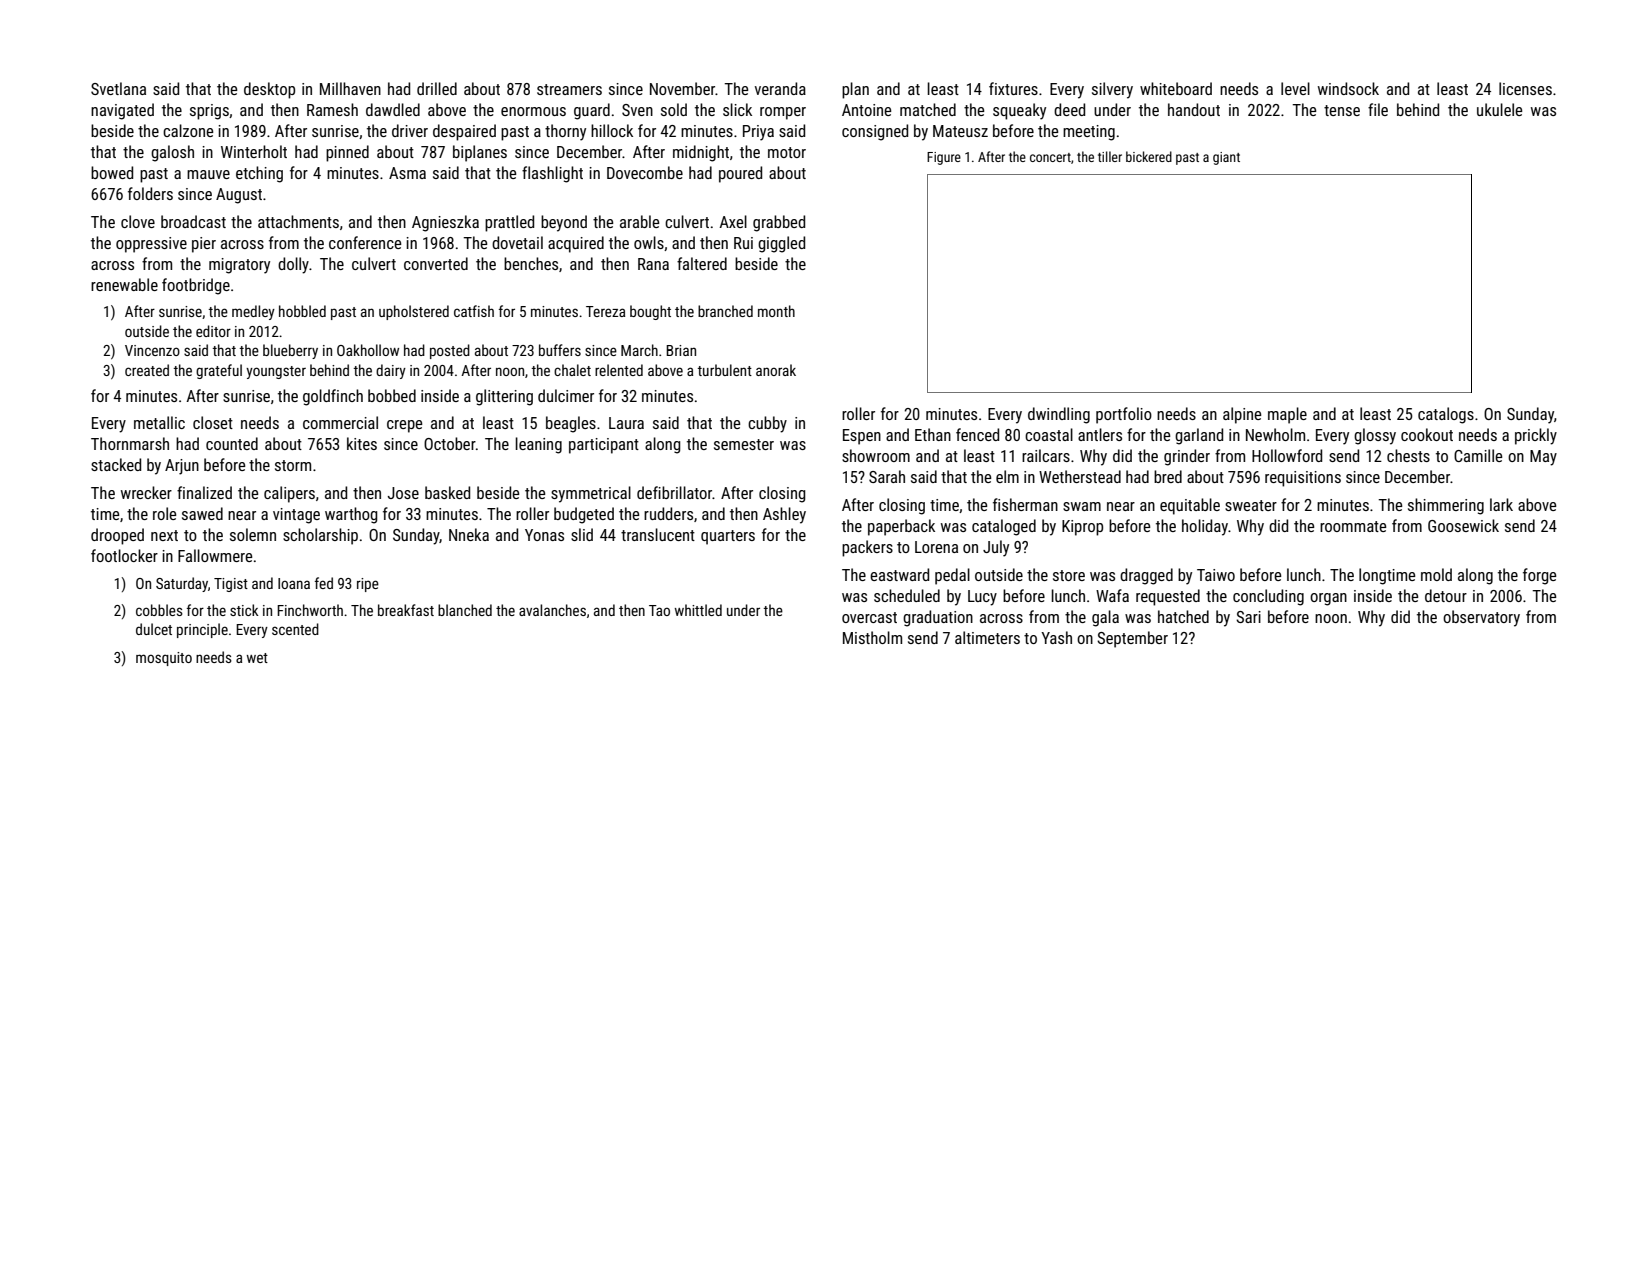  What do you see at coordinates (164, 513) in the screenshot?
I see `role` at bounding box center [164, 513].
